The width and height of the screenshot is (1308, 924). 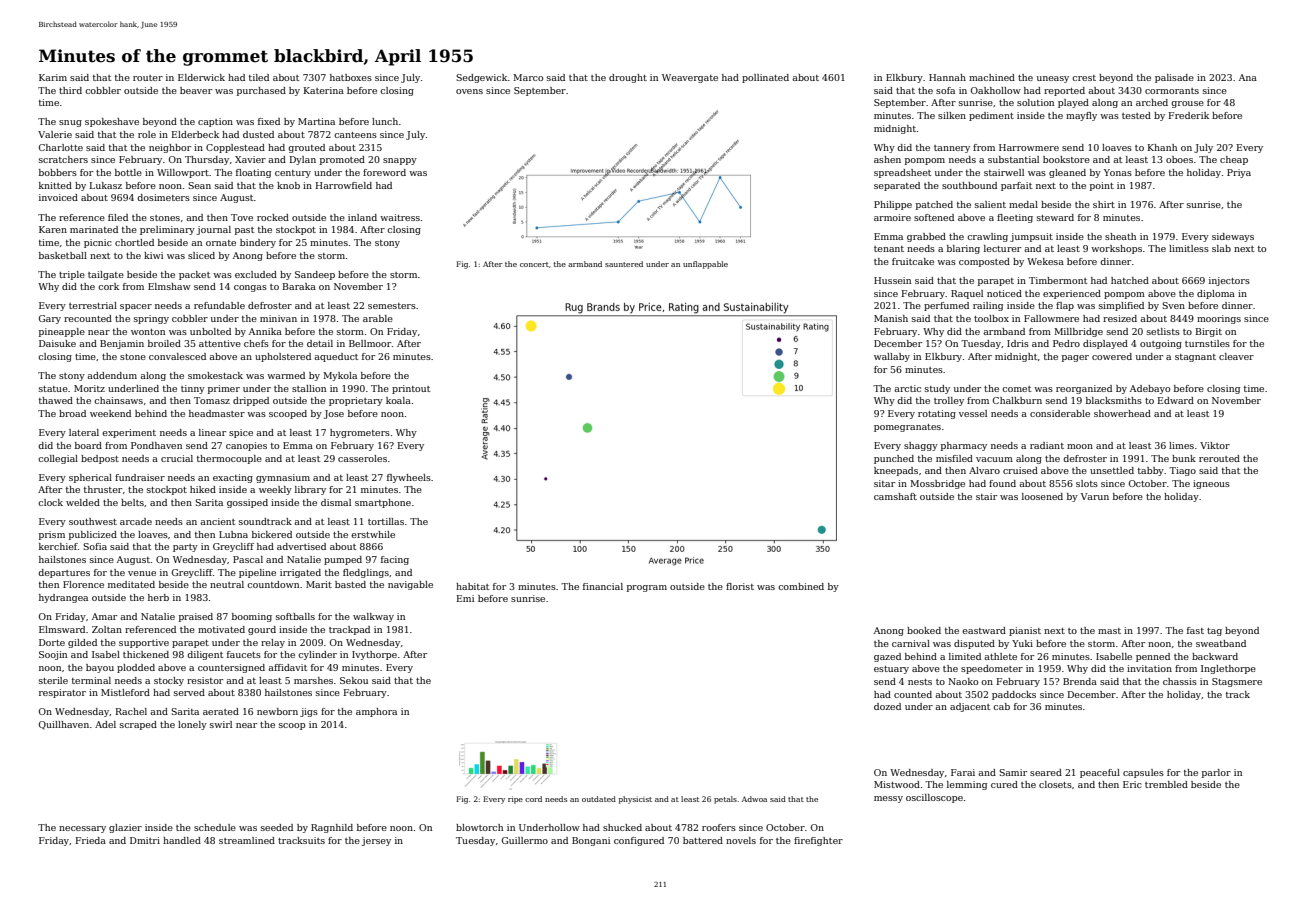 I want to click on scratchers, so click(x=63, y=159).
